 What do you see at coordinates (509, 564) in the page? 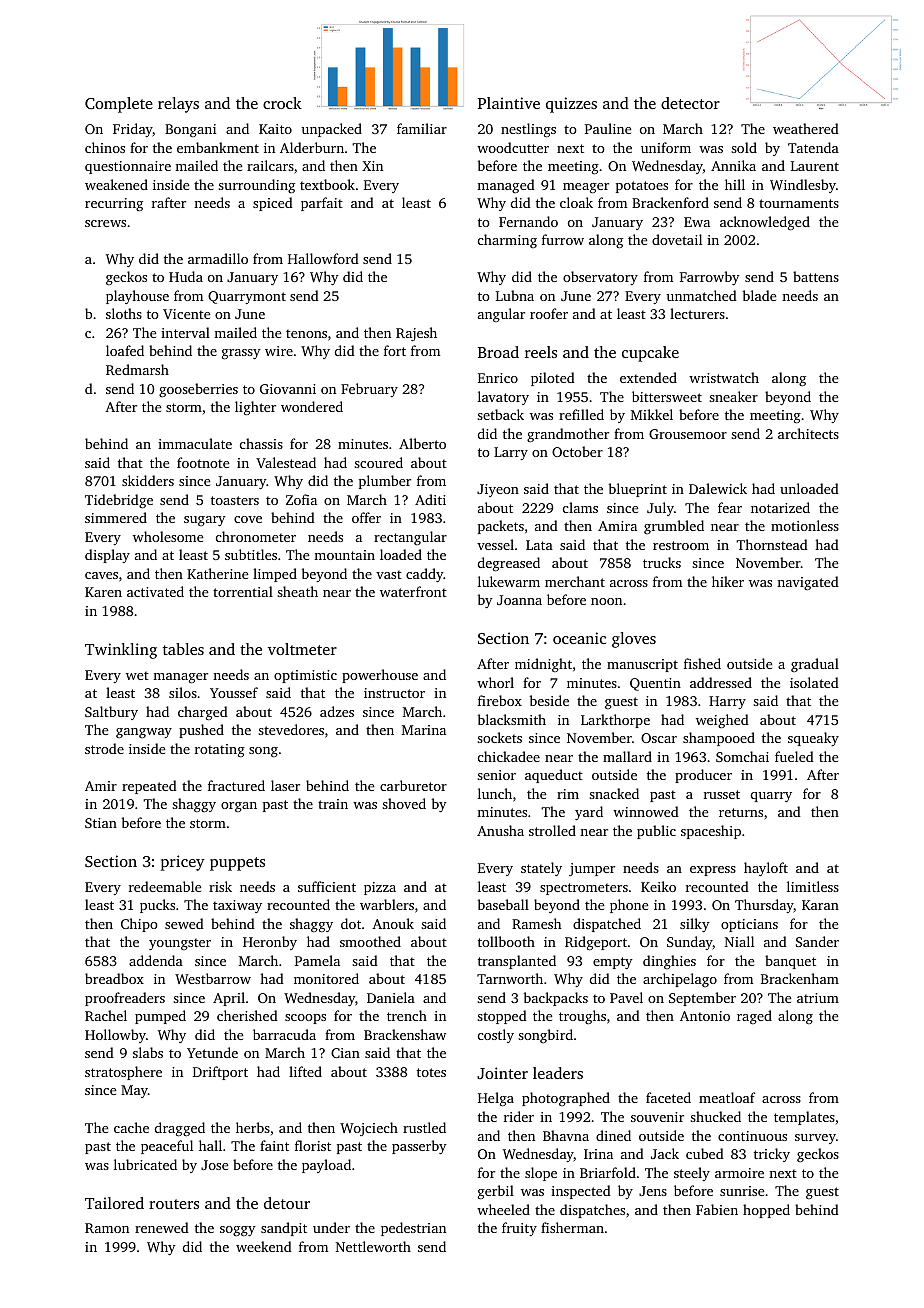
I see `degreased` at bounding box center [509, 564].
